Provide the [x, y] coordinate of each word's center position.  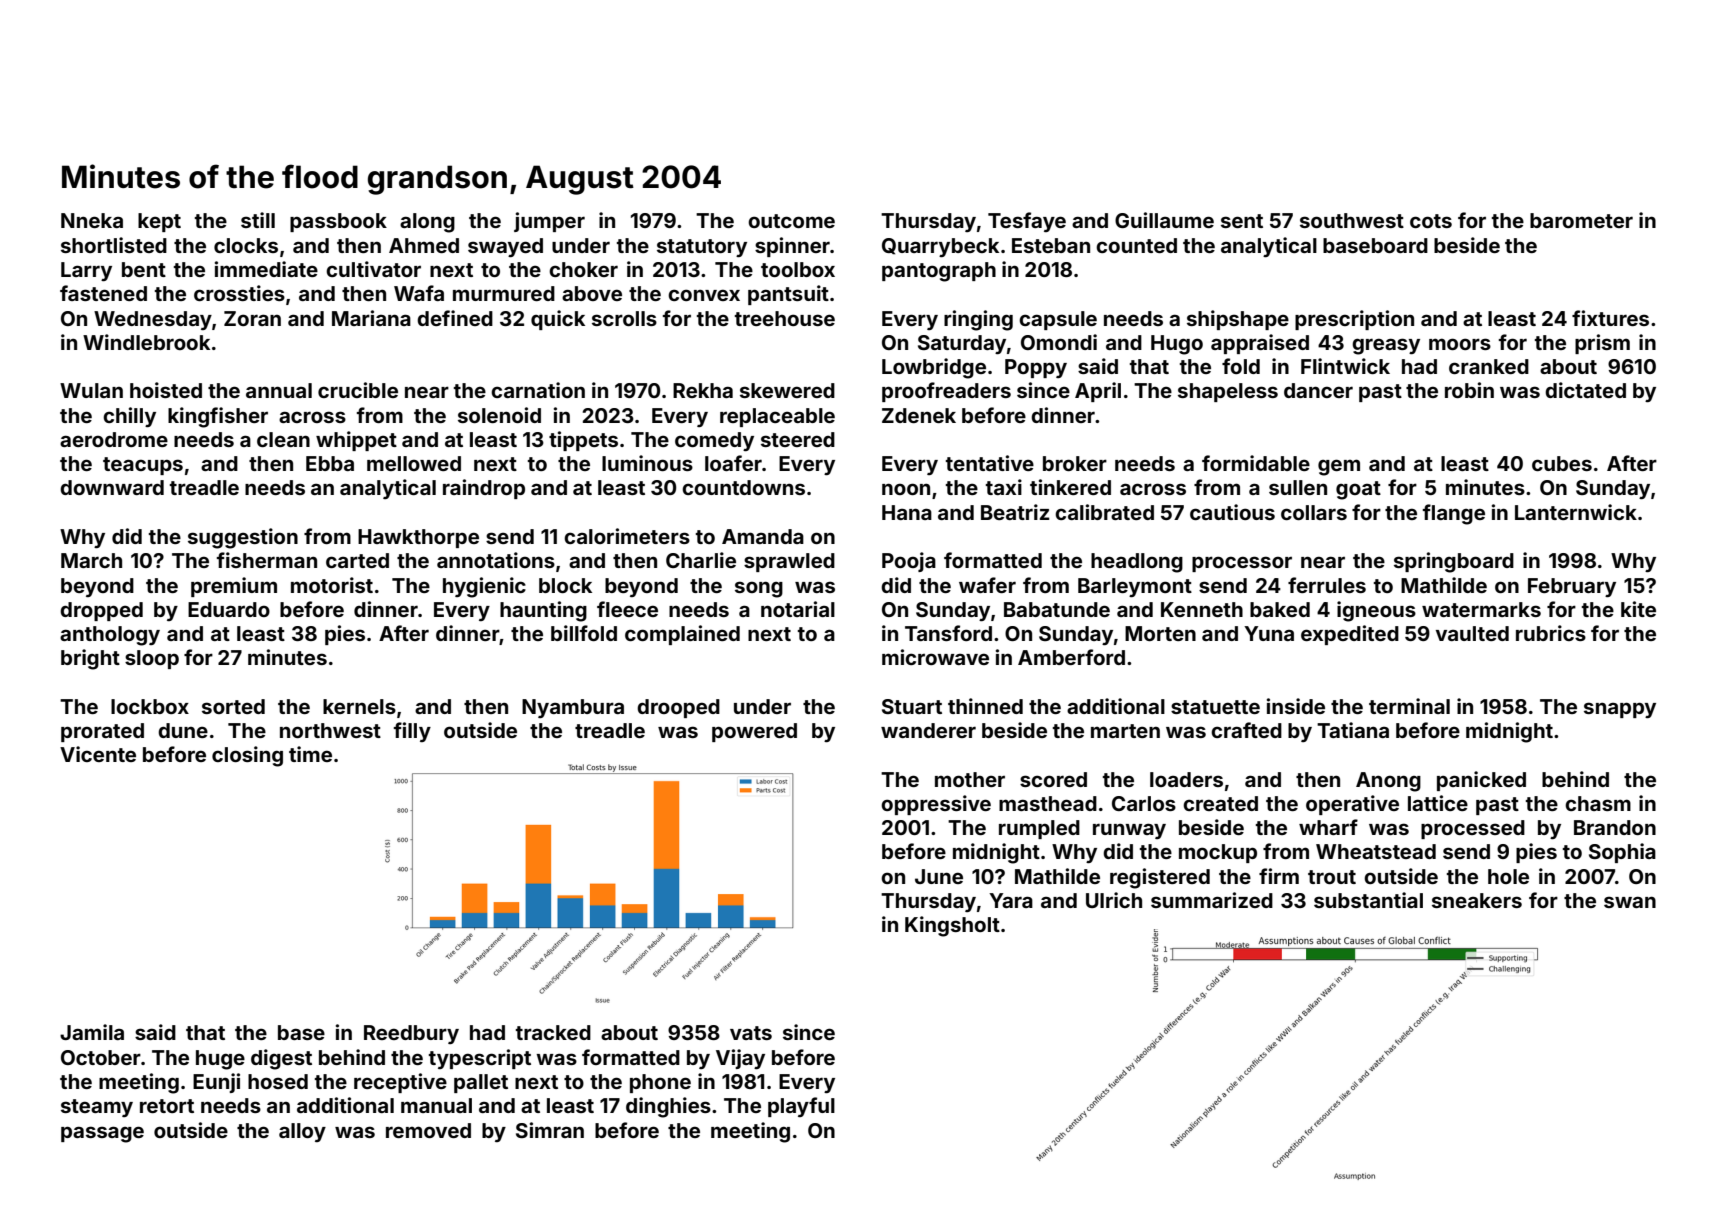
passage [102, 1134]
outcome [791, 221]
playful [801, 1107]
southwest [1352, 220]
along [427, 223]
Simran [550, 1130]
